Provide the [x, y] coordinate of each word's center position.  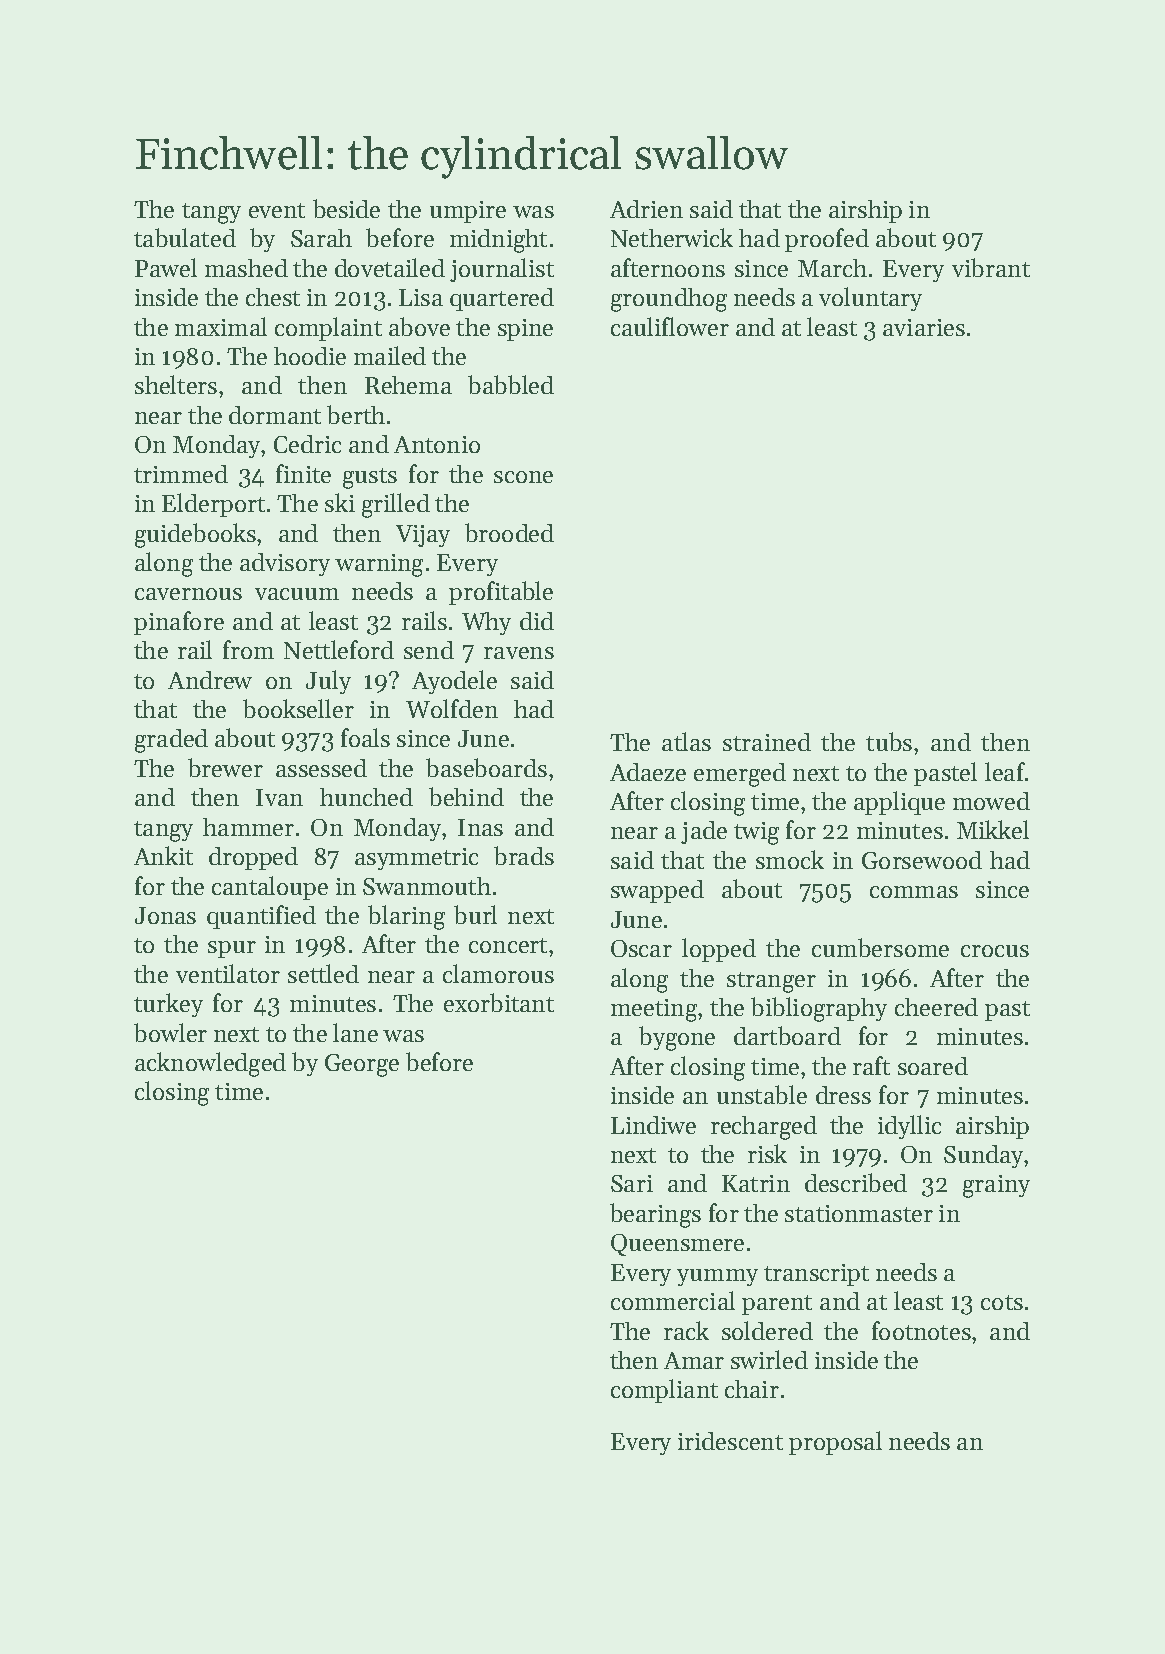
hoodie [310, 356]
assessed [321, 768]
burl [475, 914]
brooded [509, 532]
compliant [664, 1391]
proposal [835, 1443]
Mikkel [993, 829]
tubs [889, 741]
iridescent [730, 1441]
